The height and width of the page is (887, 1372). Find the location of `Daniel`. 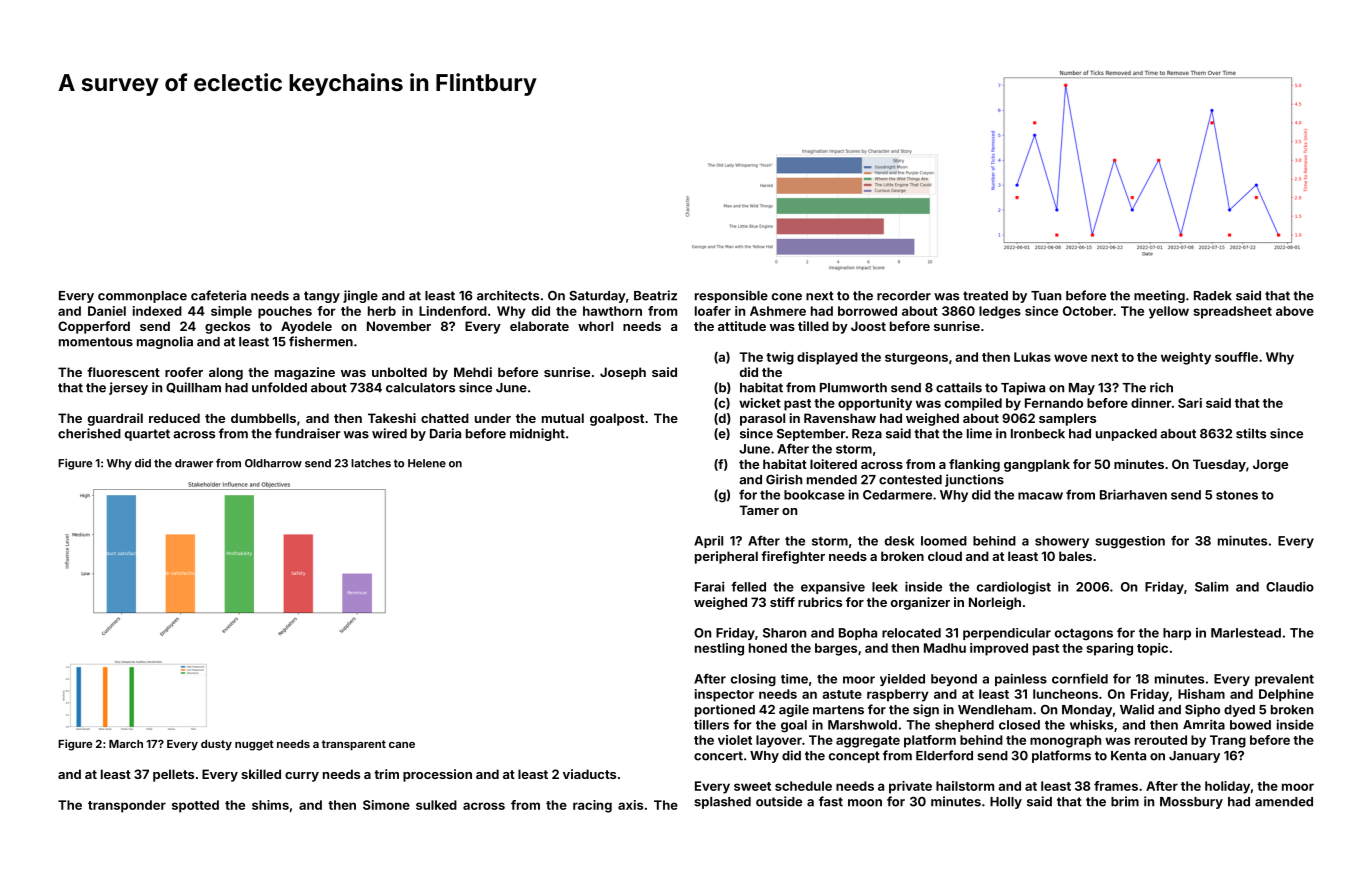

Daniel is located at coordinates (107, 311).
